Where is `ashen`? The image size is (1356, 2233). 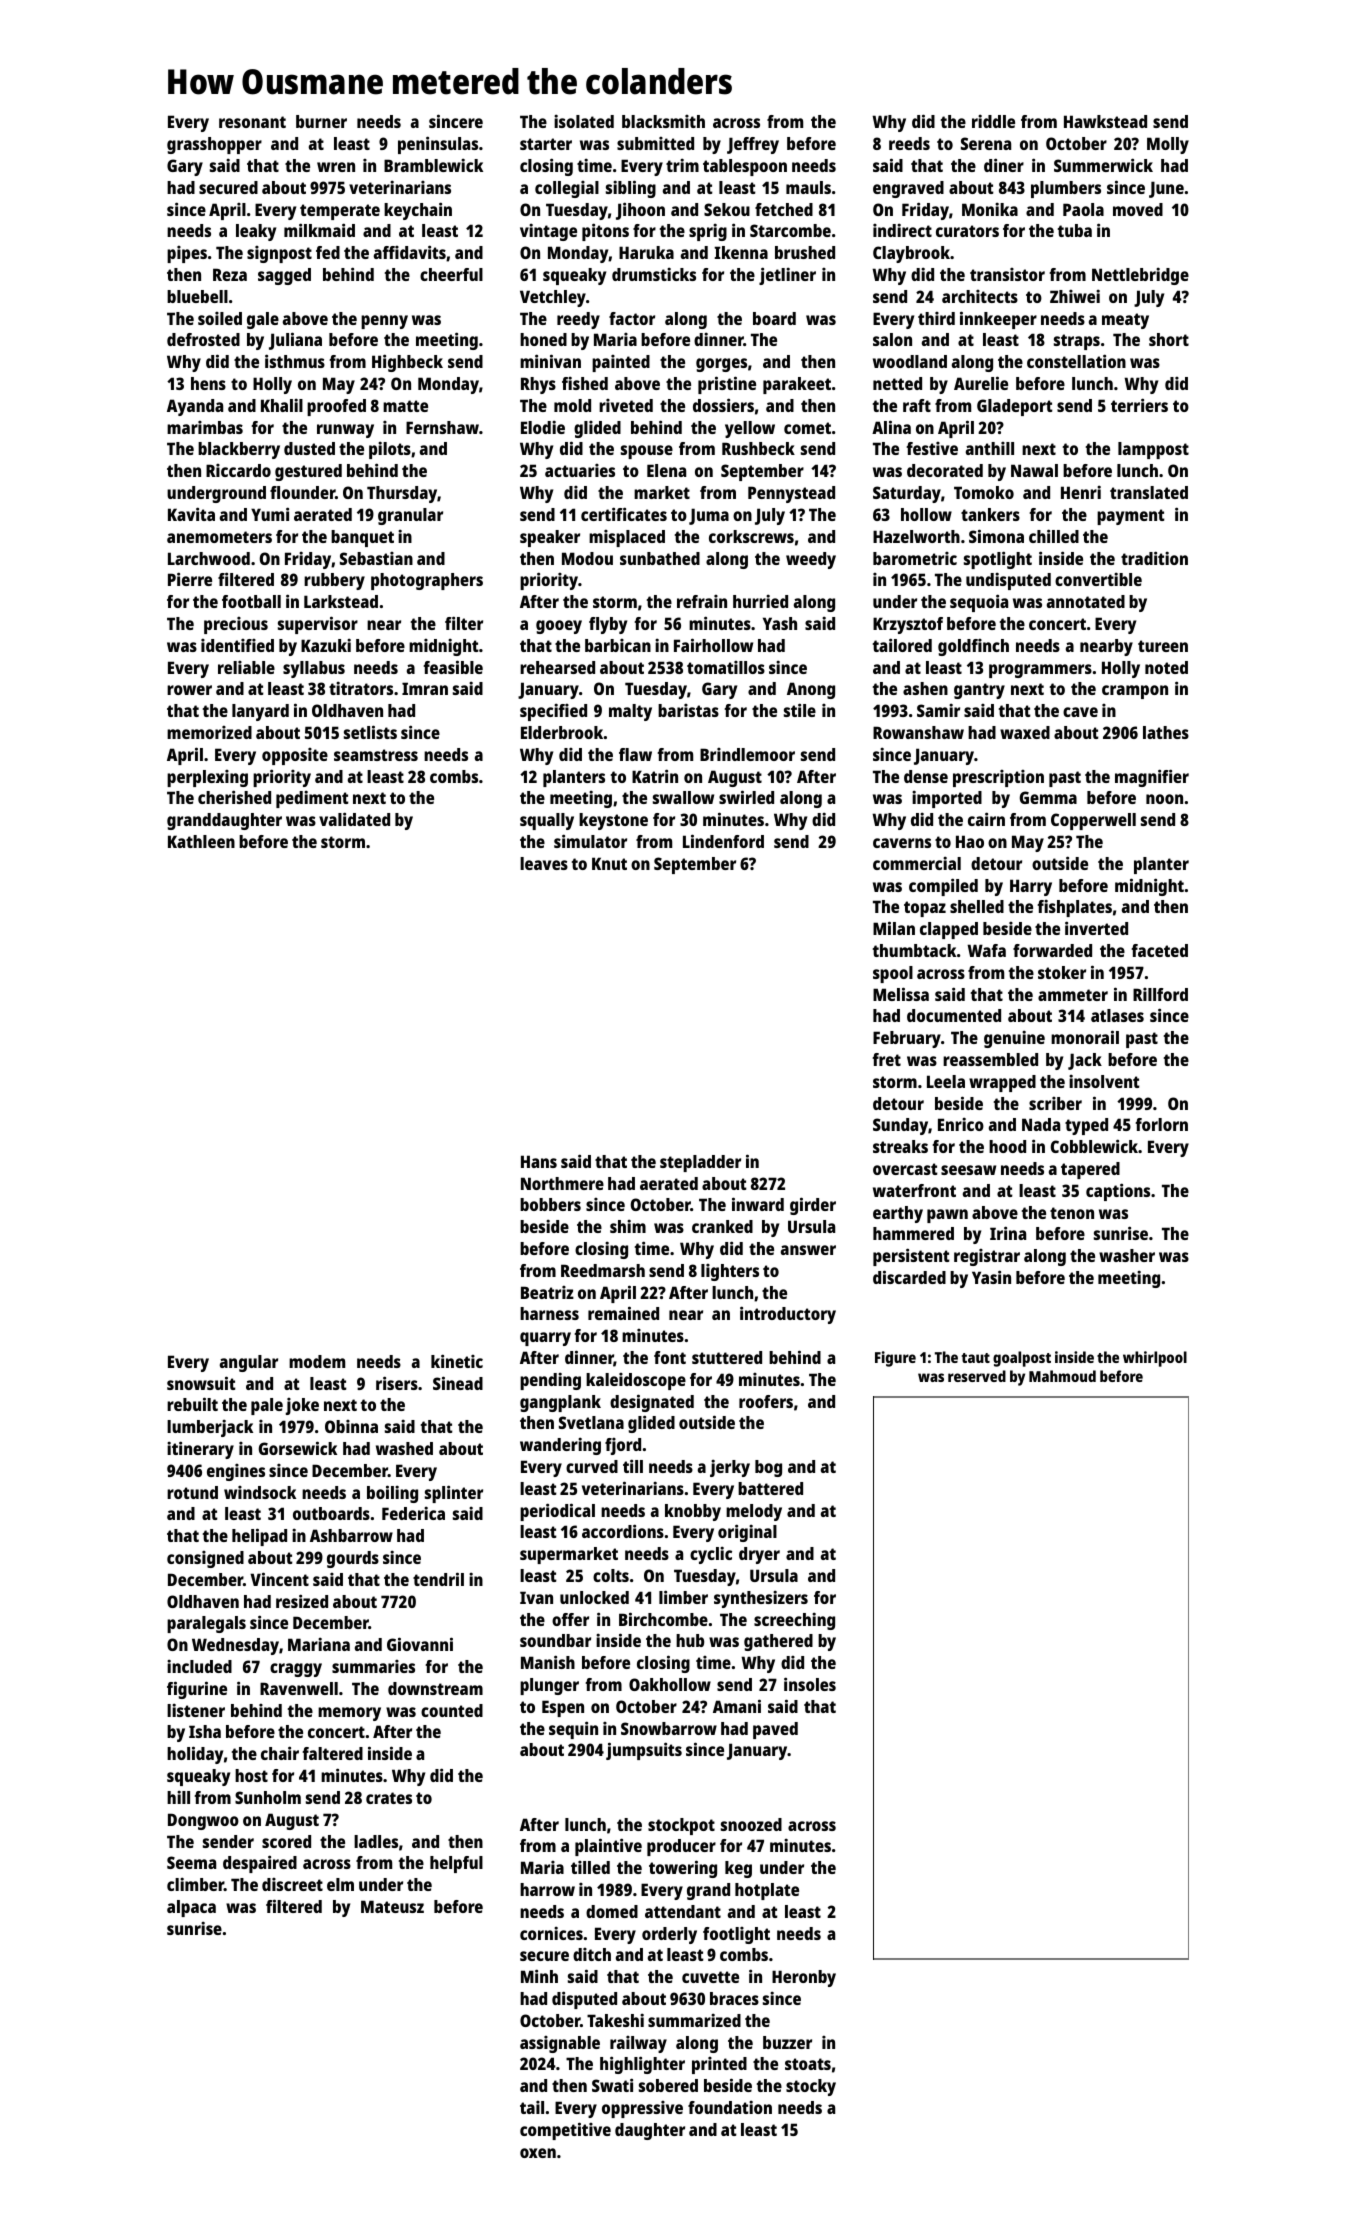 ashen is located at coordinates (925, 688).
